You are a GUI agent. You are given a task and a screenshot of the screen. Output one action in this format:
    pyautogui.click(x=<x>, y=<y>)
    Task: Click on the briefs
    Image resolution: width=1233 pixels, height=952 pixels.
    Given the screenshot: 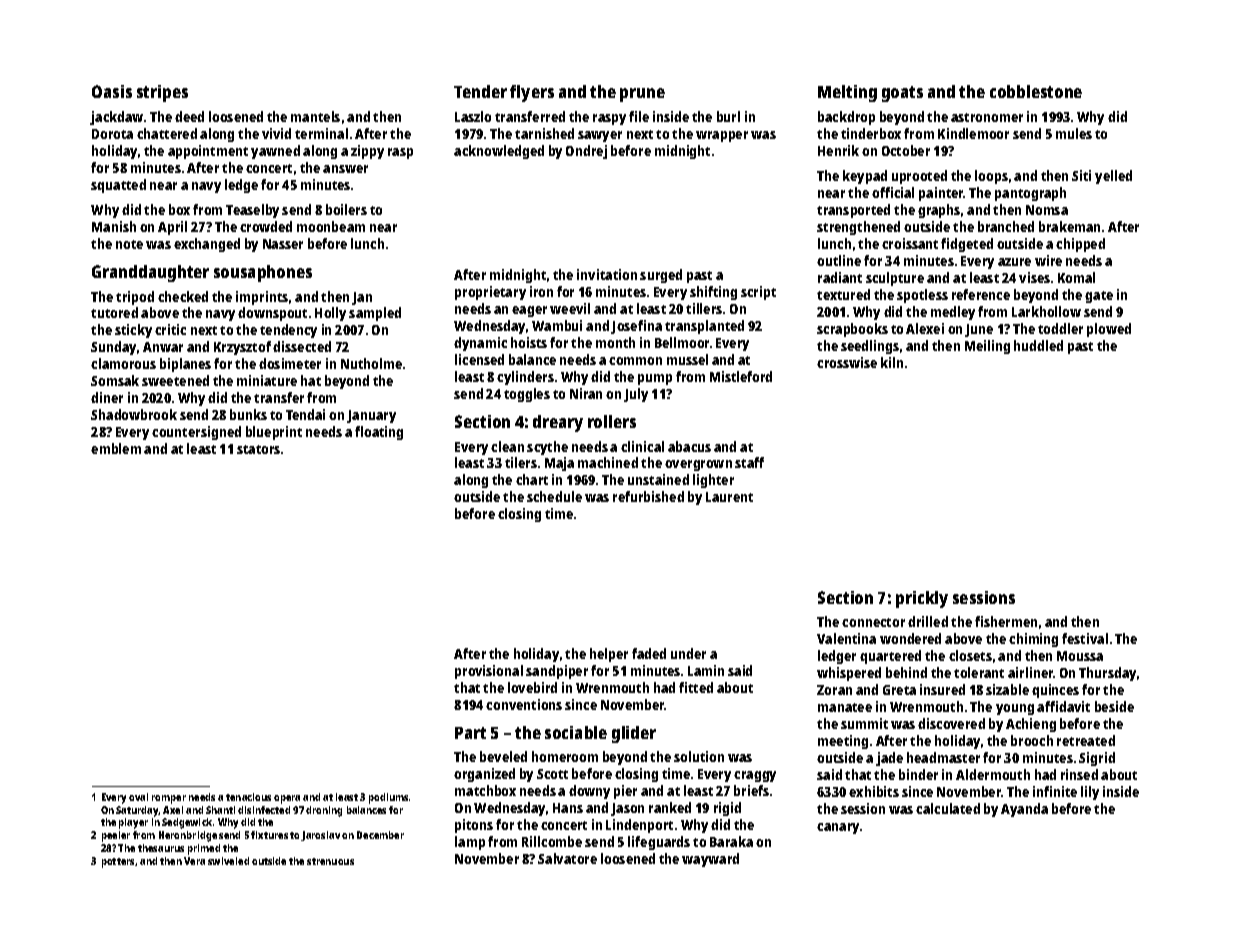 What is the action you would take?
    pyautogui.click(x=751, y=790)
